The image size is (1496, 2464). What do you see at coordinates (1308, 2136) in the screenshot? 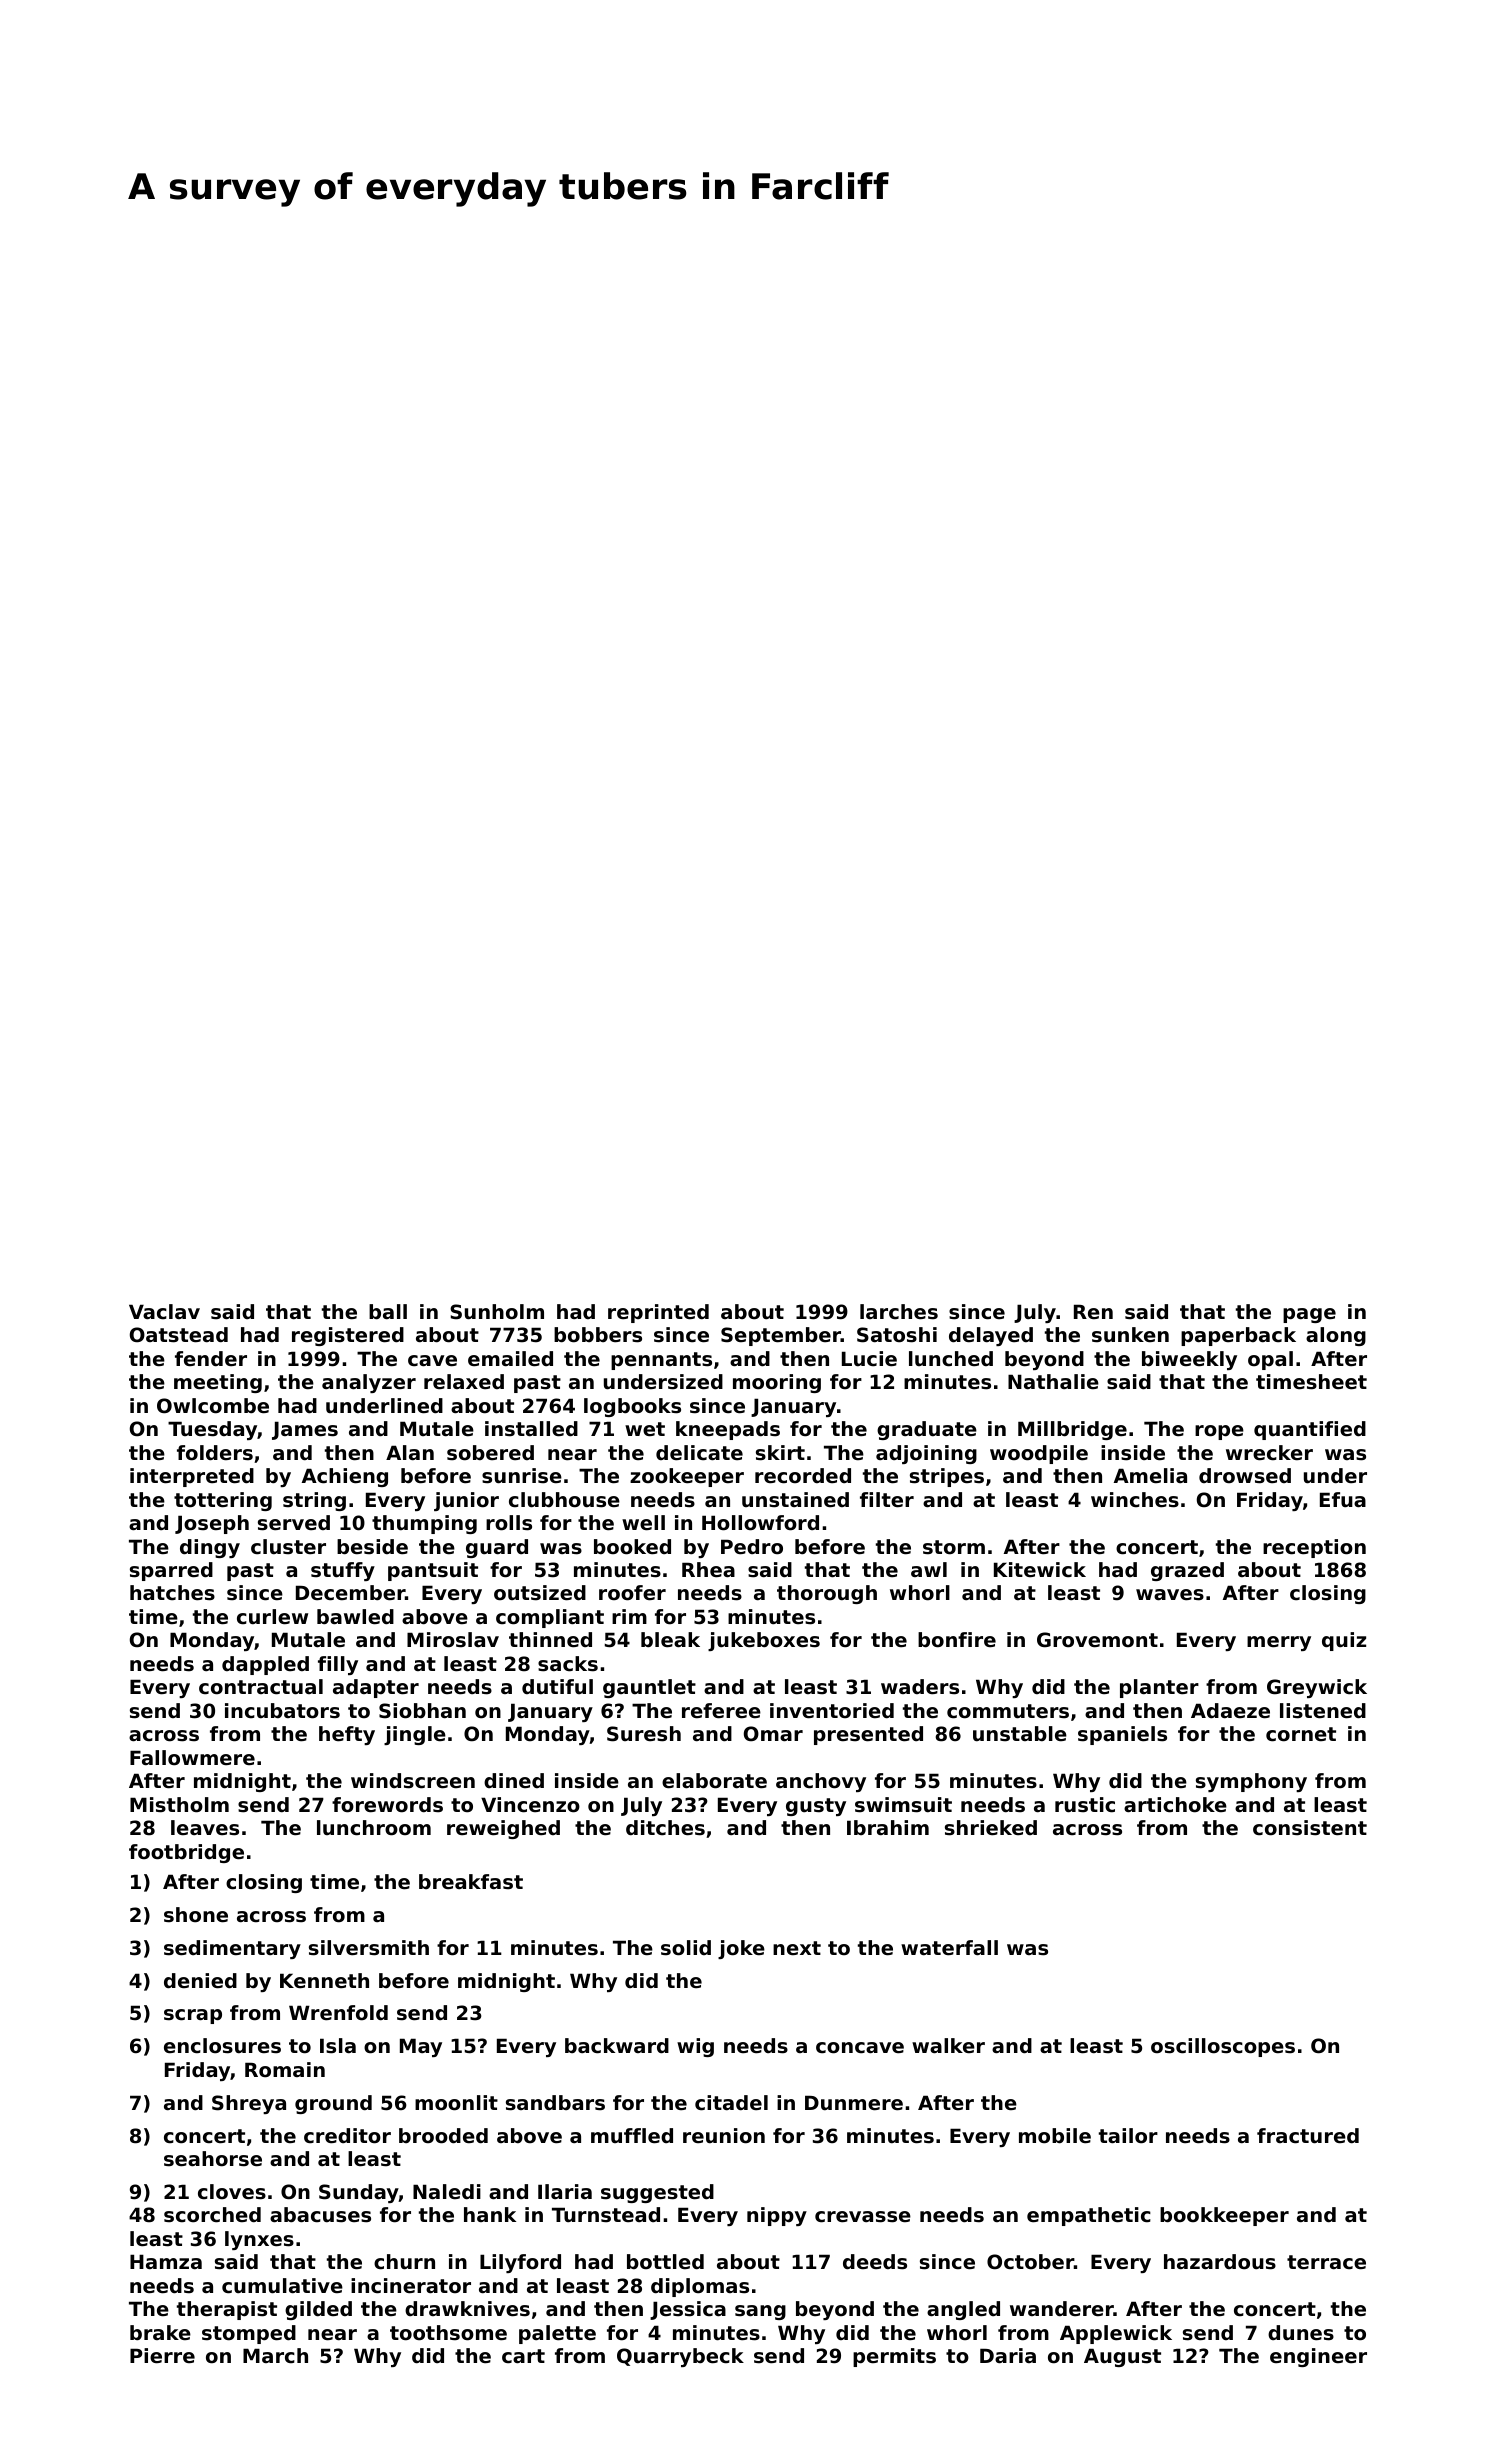
I see `fractured` at bounding box center [1308, 2136].
